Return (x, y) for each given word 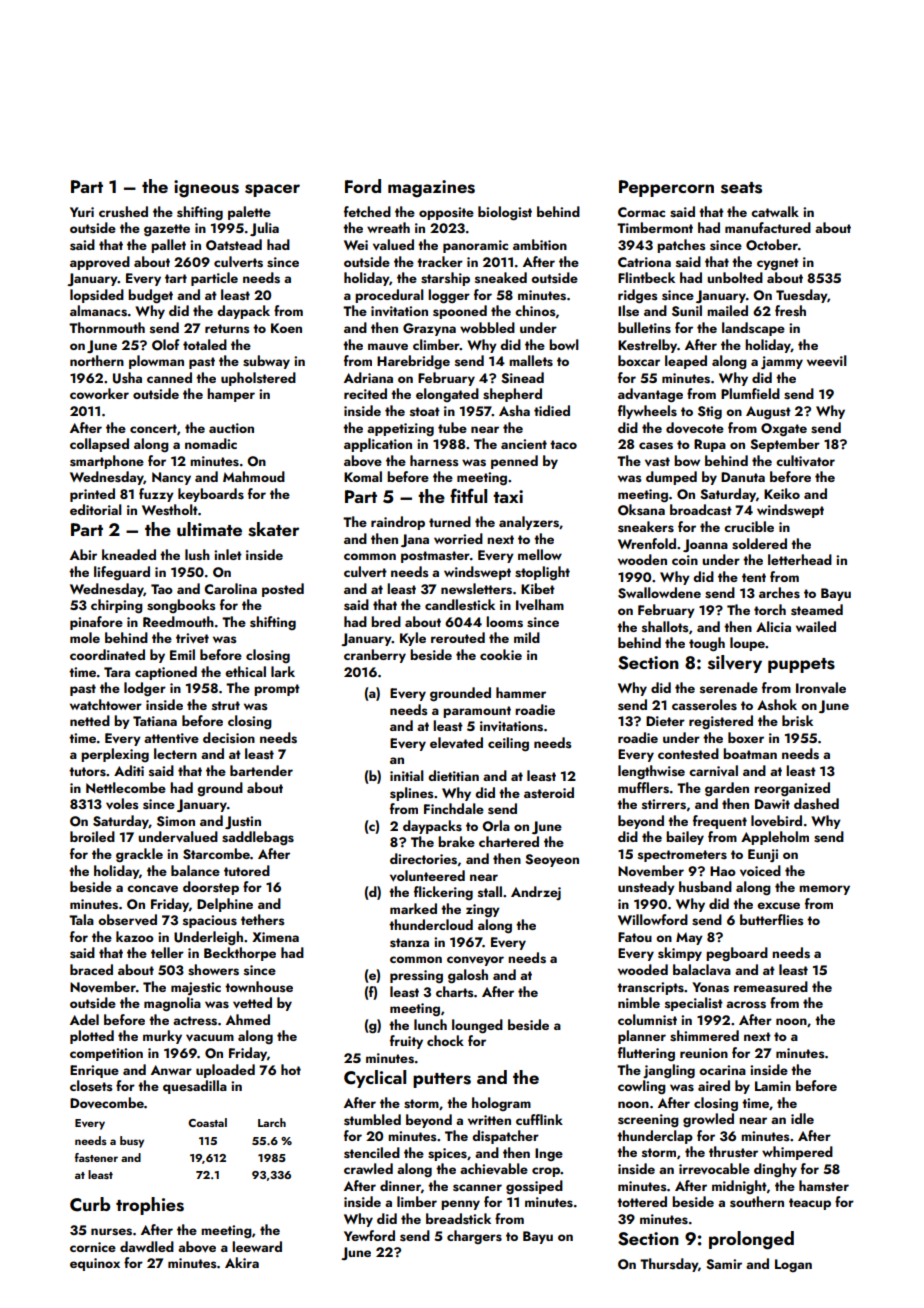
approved (100, 263)
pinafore (96, 623)
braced (91, 969)
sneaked (501, 277)
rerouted (458, 637)
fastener (96, 1157)
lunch (430, 1024)
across (746, 1005)
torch (770, 609)
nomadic (211, 443)
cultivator (805, 460)
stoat (425, 411)
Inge (549, 1154)
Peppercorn (666, 188)
